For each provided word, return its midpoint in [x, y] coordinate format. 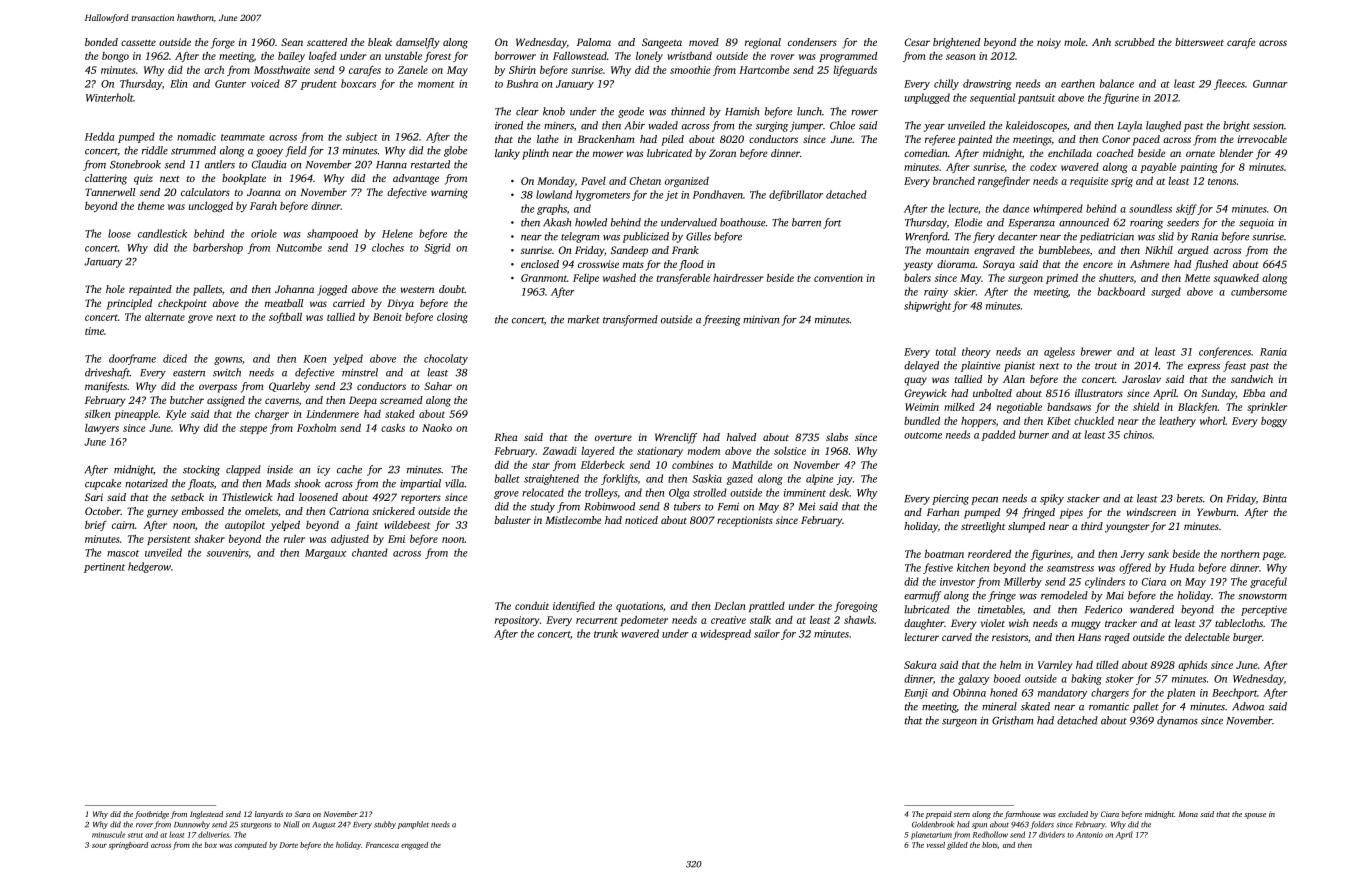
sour [99, 846]
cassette [138, 43]
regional [763, 43]
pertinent [104, 568]
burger [1247, 638]
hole [115, 289]
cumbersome [1259, 291]
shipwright [927, 306]
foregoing [856, 606]
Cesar [917, 42]
